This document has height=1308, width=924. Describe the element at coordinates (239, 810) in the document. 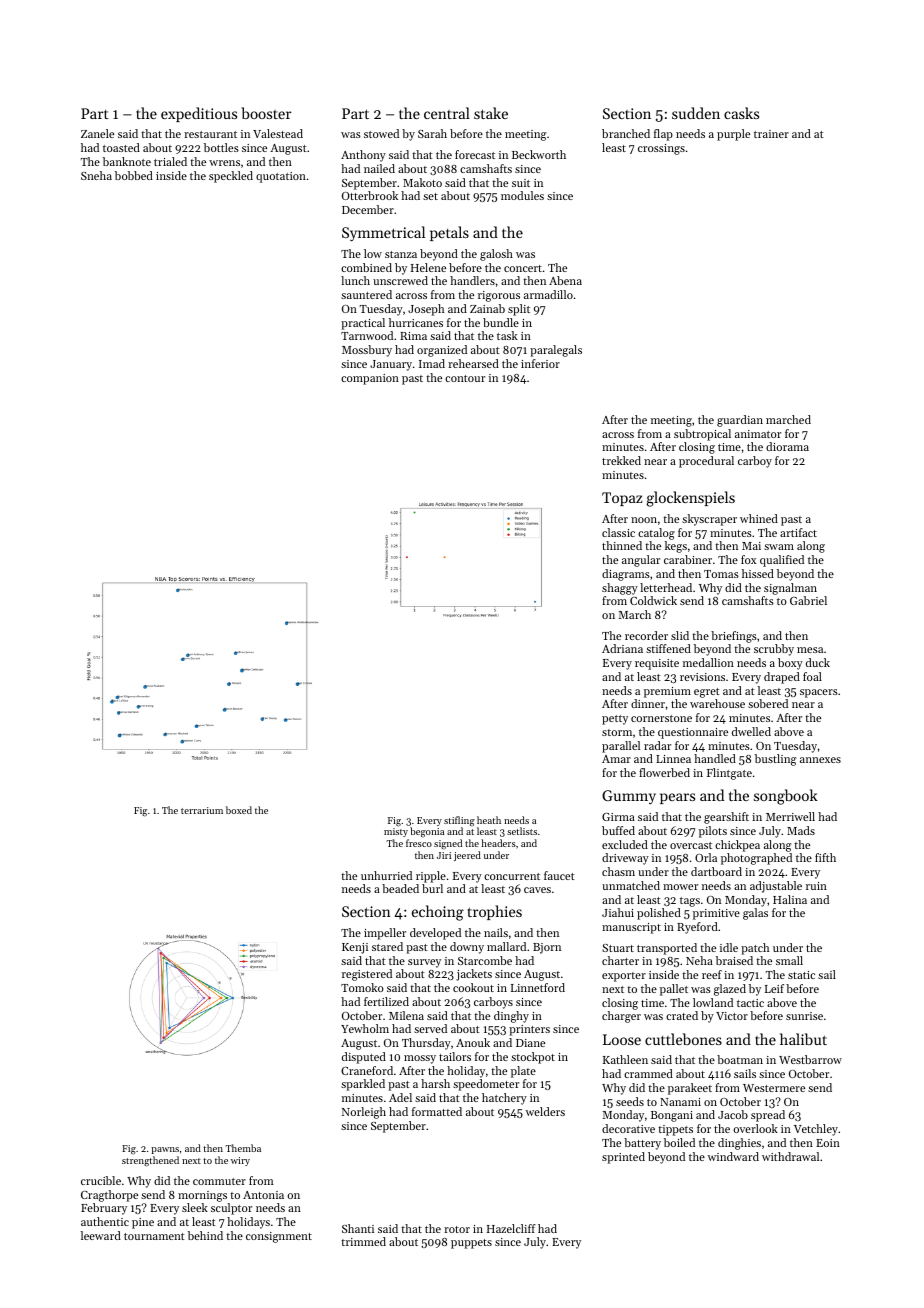

I see `boxed` at that location.
